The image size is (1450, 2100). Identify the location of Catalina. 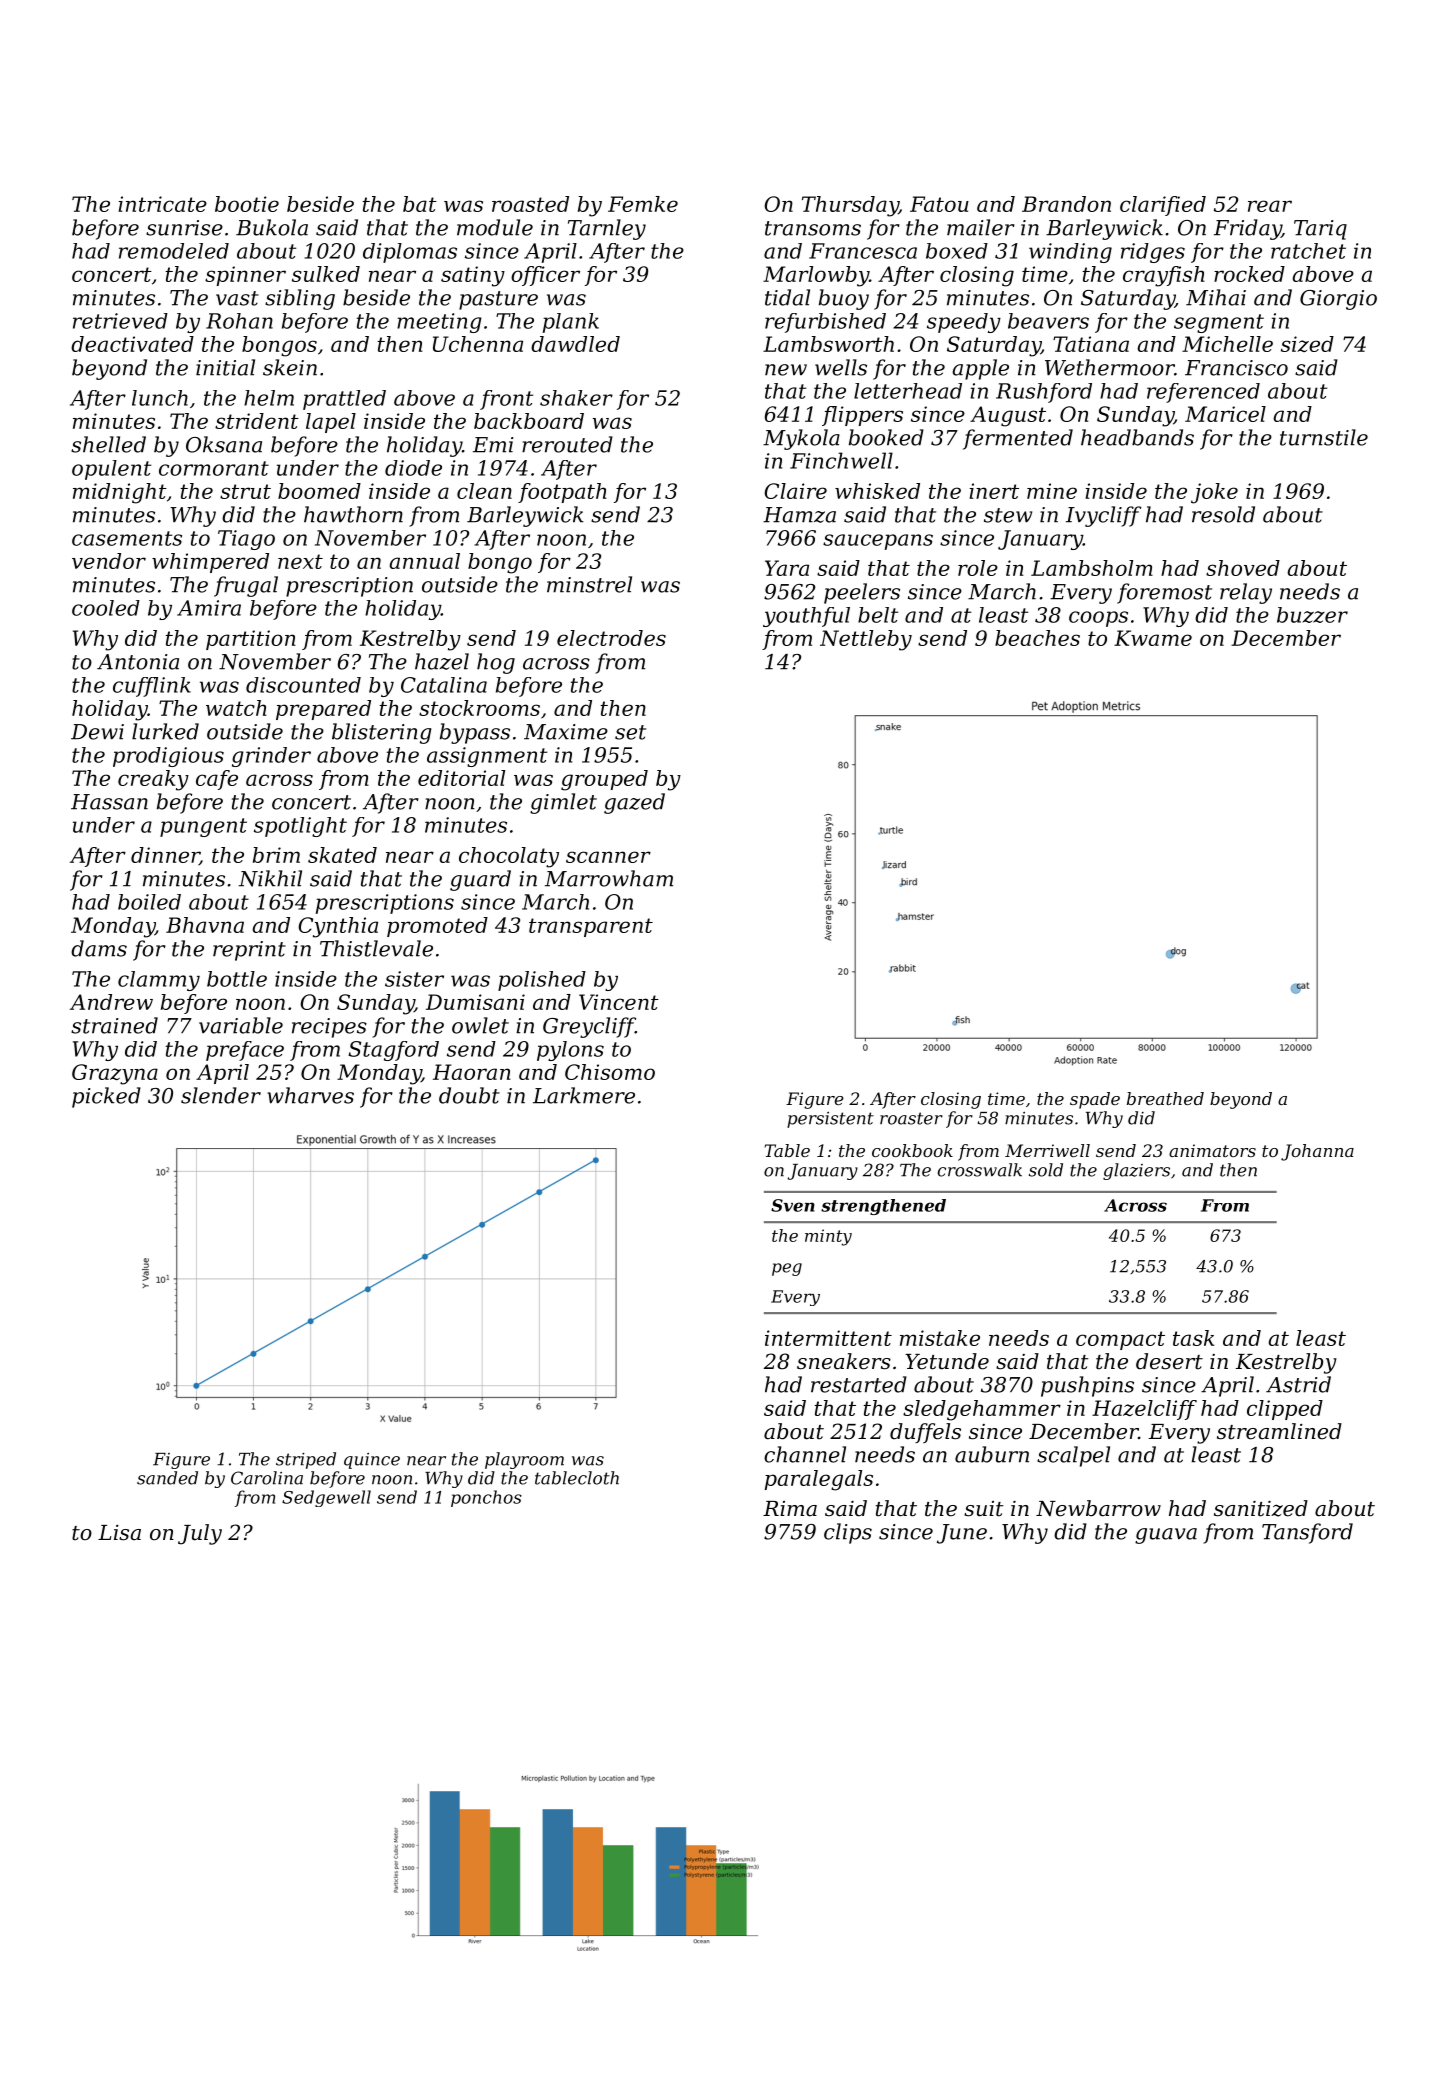
(444, 685).
